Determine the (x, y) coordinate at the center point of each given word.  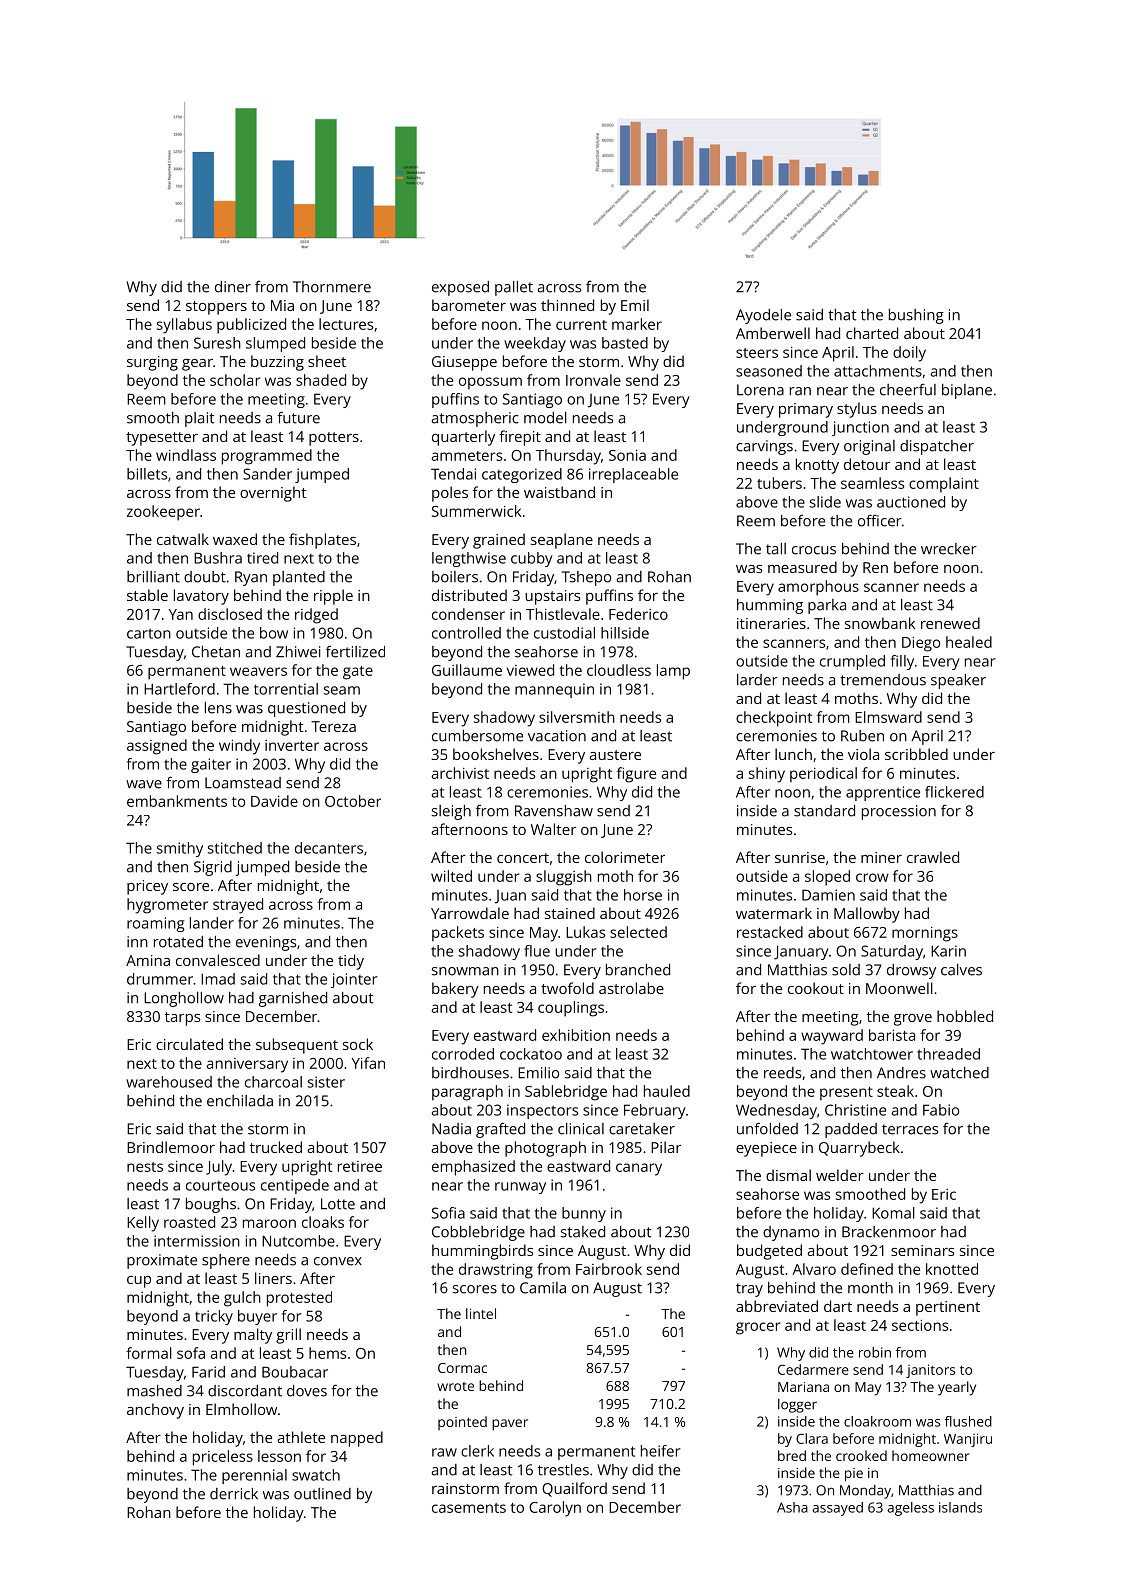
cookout (816, 988)
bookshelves (496, 754)
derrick (234, 1494)
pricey (147, 887)
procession (899, 812)
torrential (286, 689)
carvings (764, 447)
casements (469, 1508)
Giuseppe (464, 363)
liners (273, 1278)
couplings (571, 1009)
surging (152, 363)
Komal (893, 1213)
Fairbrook (609, 1269)
